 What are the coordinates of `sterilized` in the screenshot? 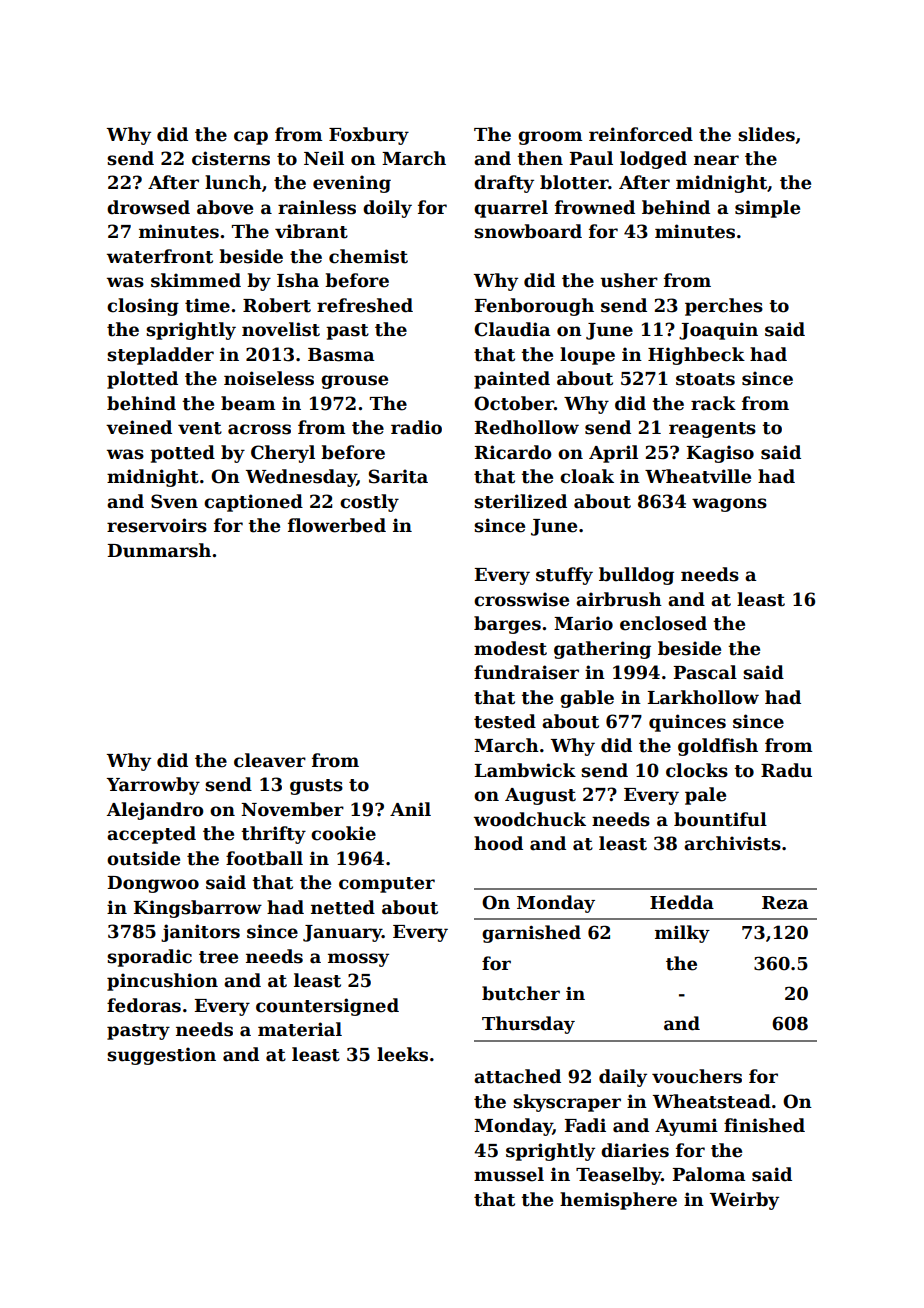 It's located at (520, 501).
